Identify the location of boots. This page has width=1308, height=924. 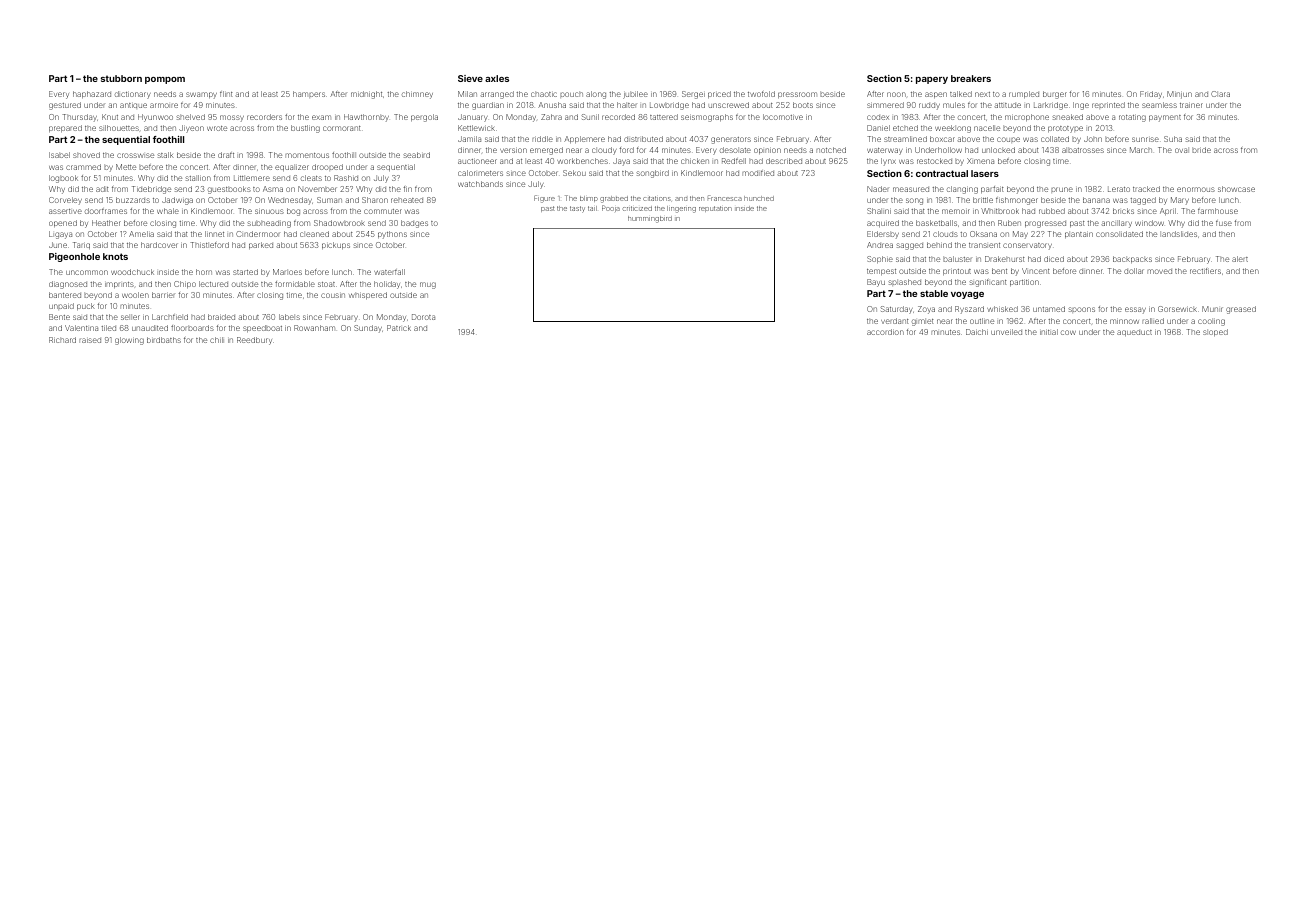
(803, 105).
